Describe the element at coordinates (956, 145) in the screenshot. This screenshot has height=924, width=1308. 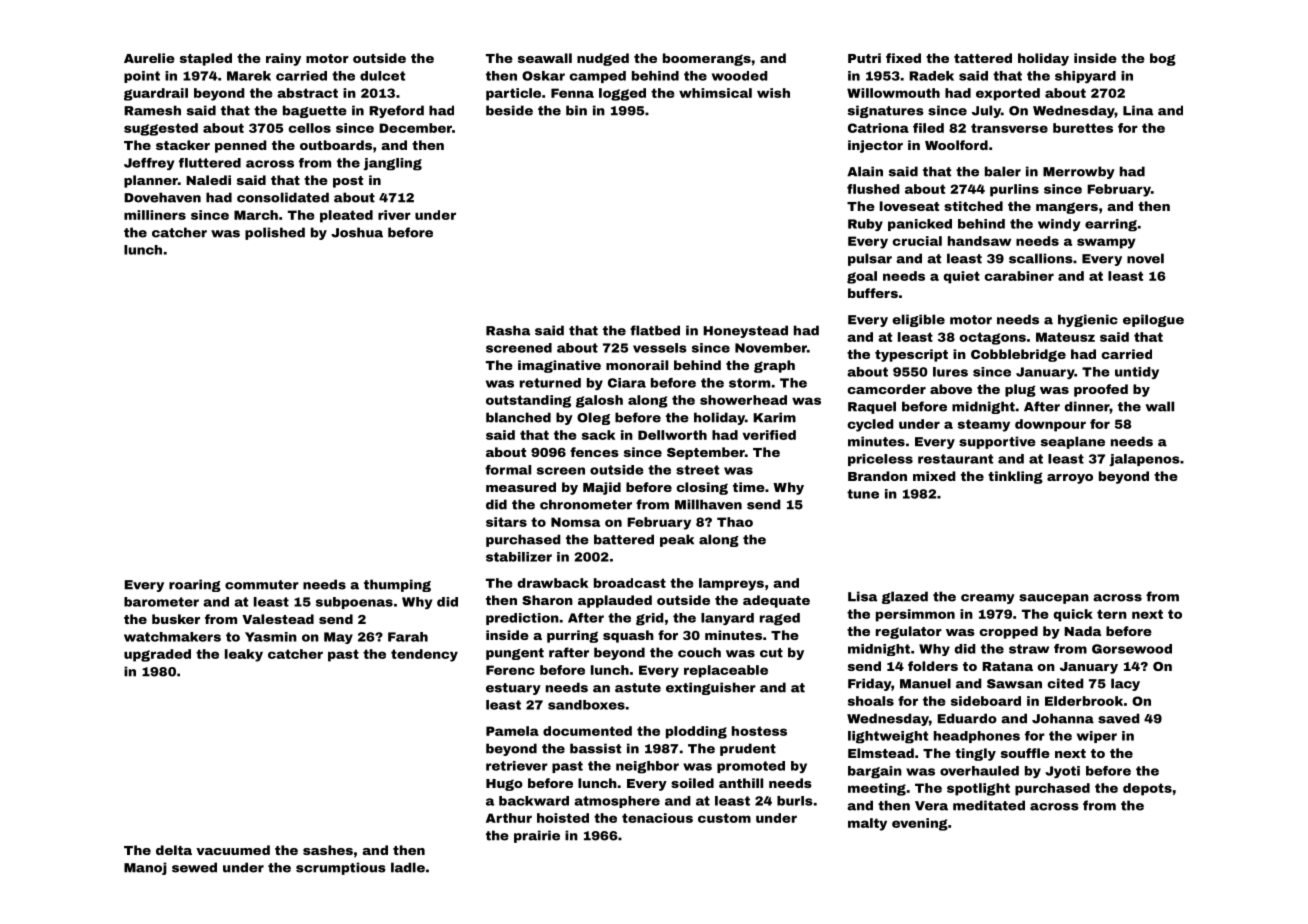
I see `Woolford` at that location.
